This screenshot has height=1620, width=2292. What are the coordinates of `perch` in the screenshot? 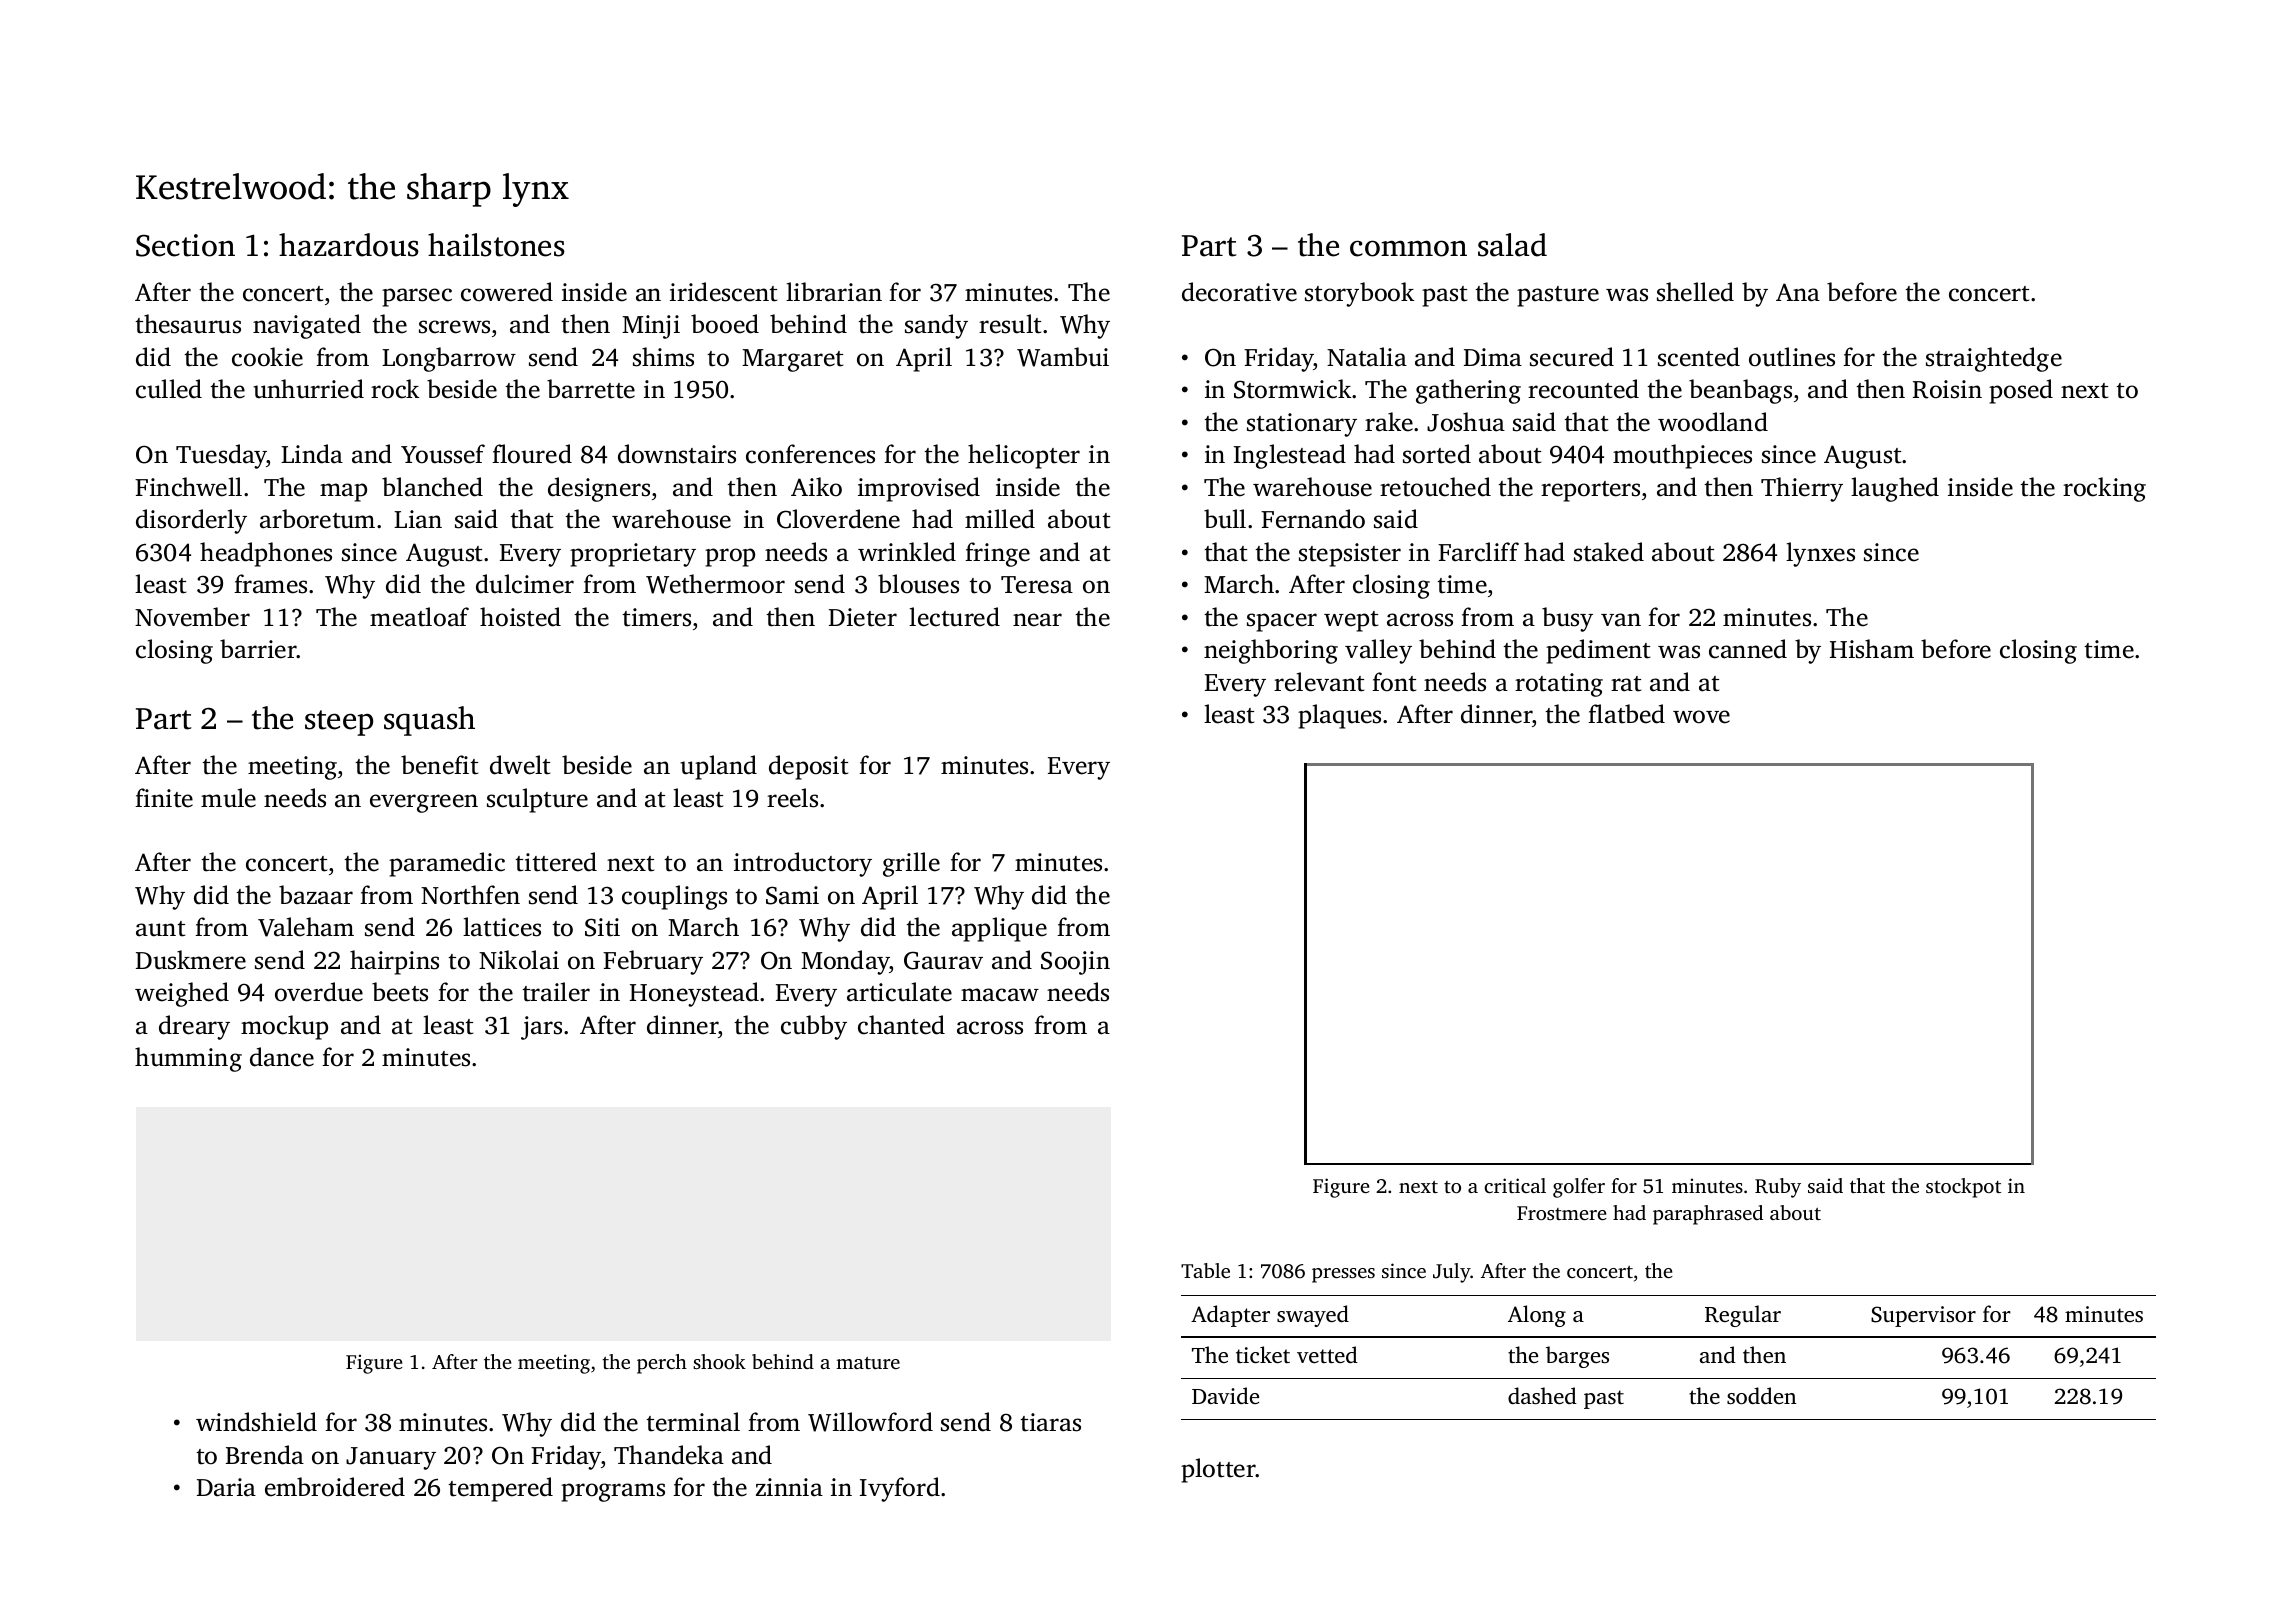 It's located at (662, 1364).
